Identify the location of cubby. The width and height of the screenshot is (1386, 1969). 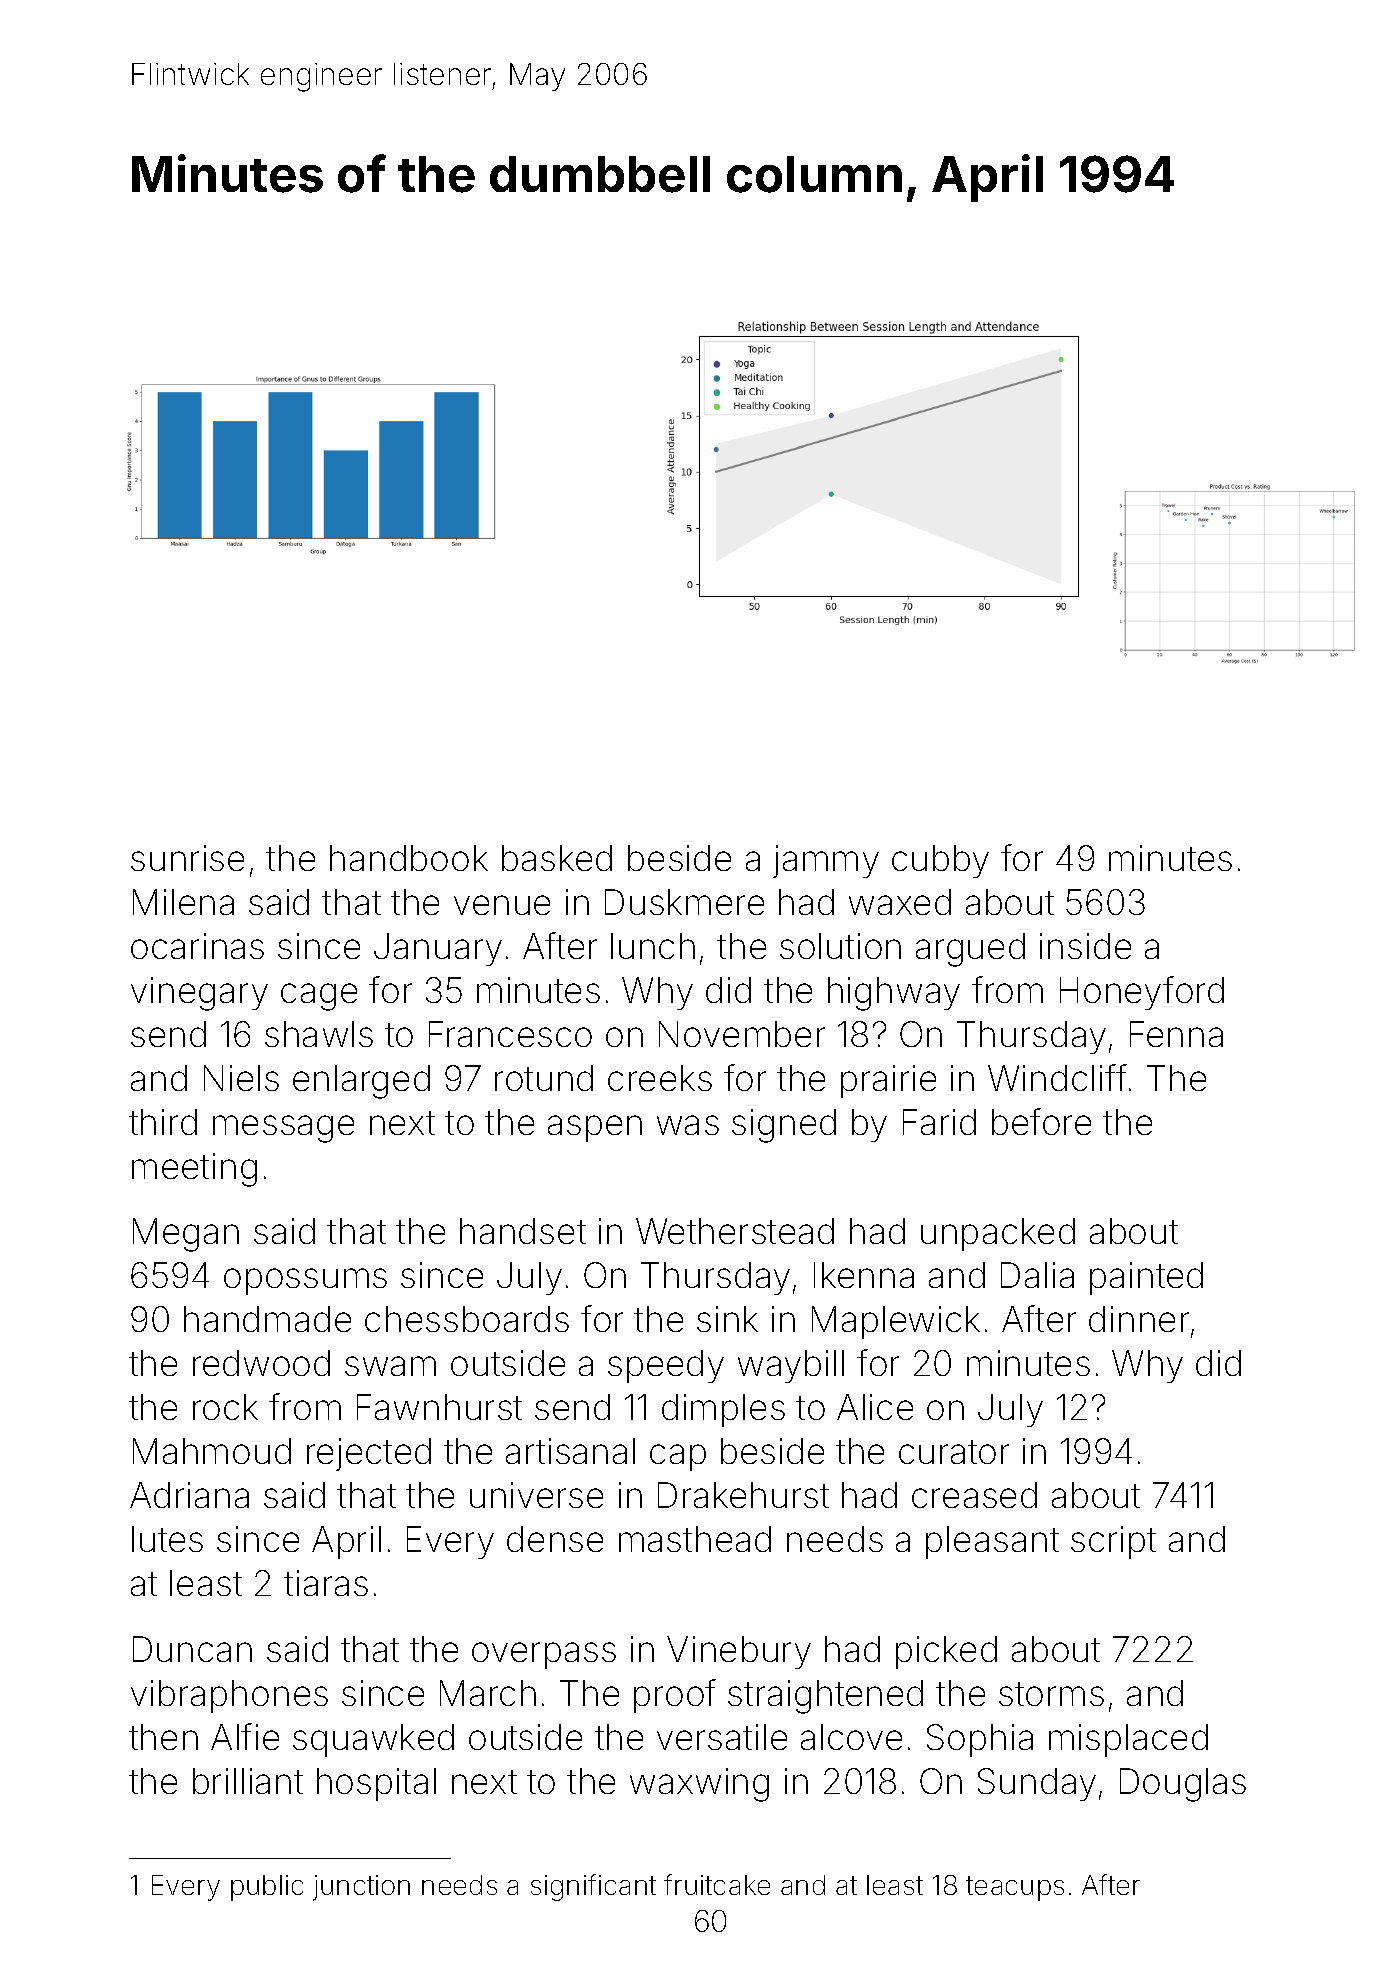
(940, 861).
